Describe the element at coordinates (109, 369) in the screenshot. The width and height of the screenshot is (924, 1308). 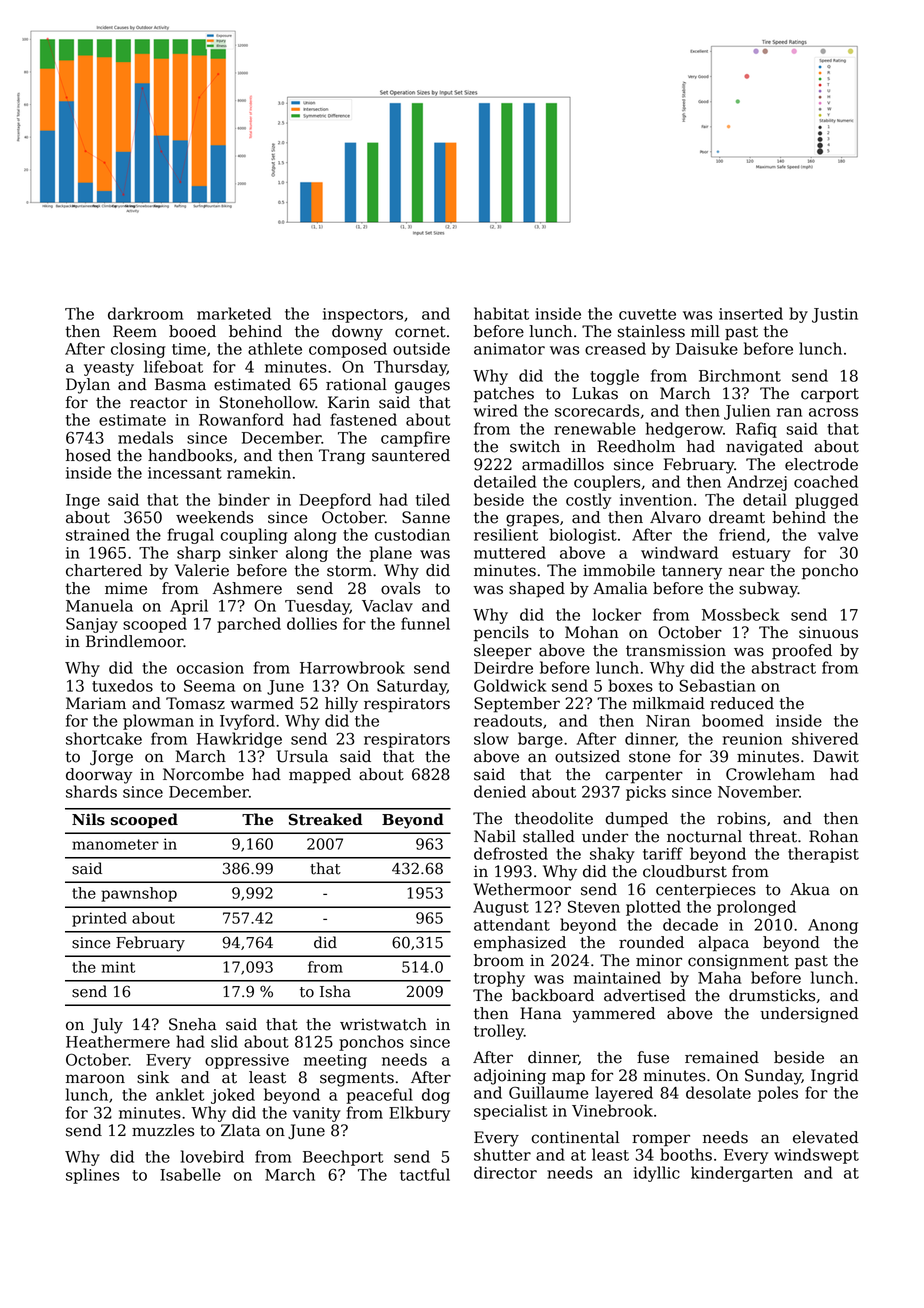
I see `yeasty` at that location.
